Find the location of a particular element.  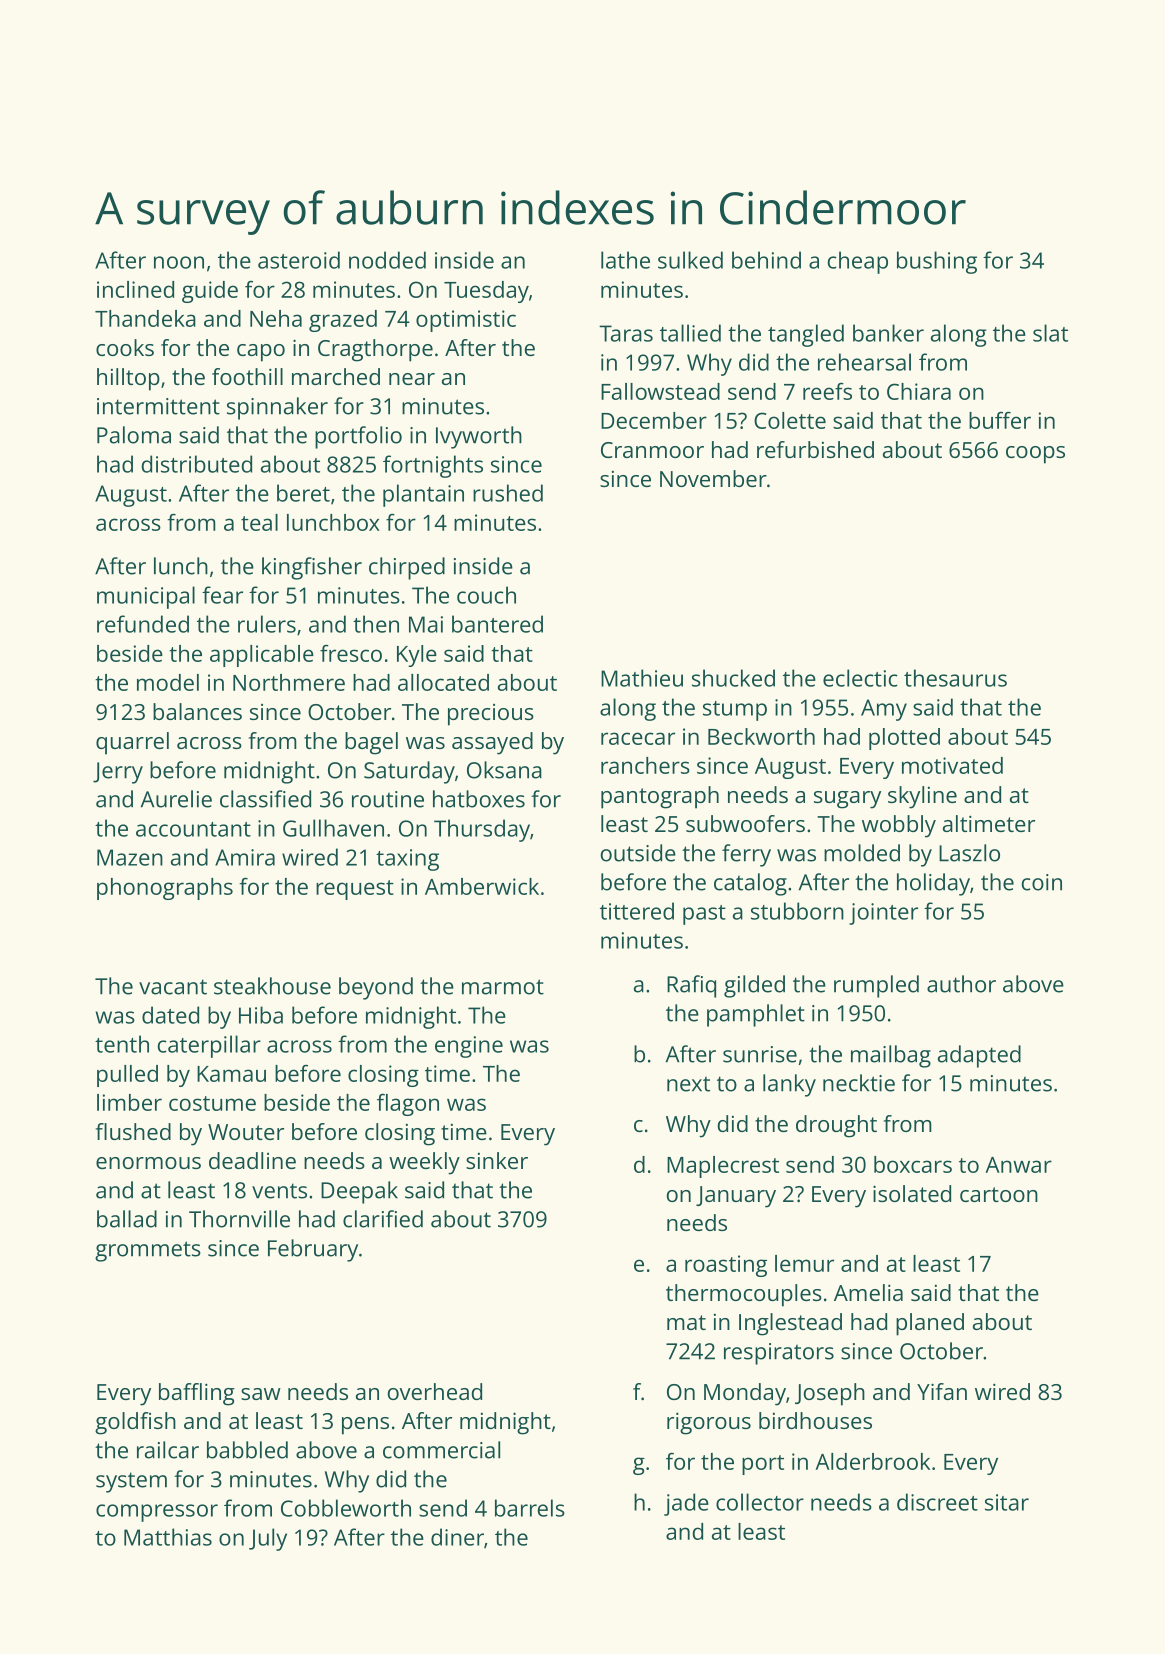

Mathieu is located at coordinates (642, 678).
